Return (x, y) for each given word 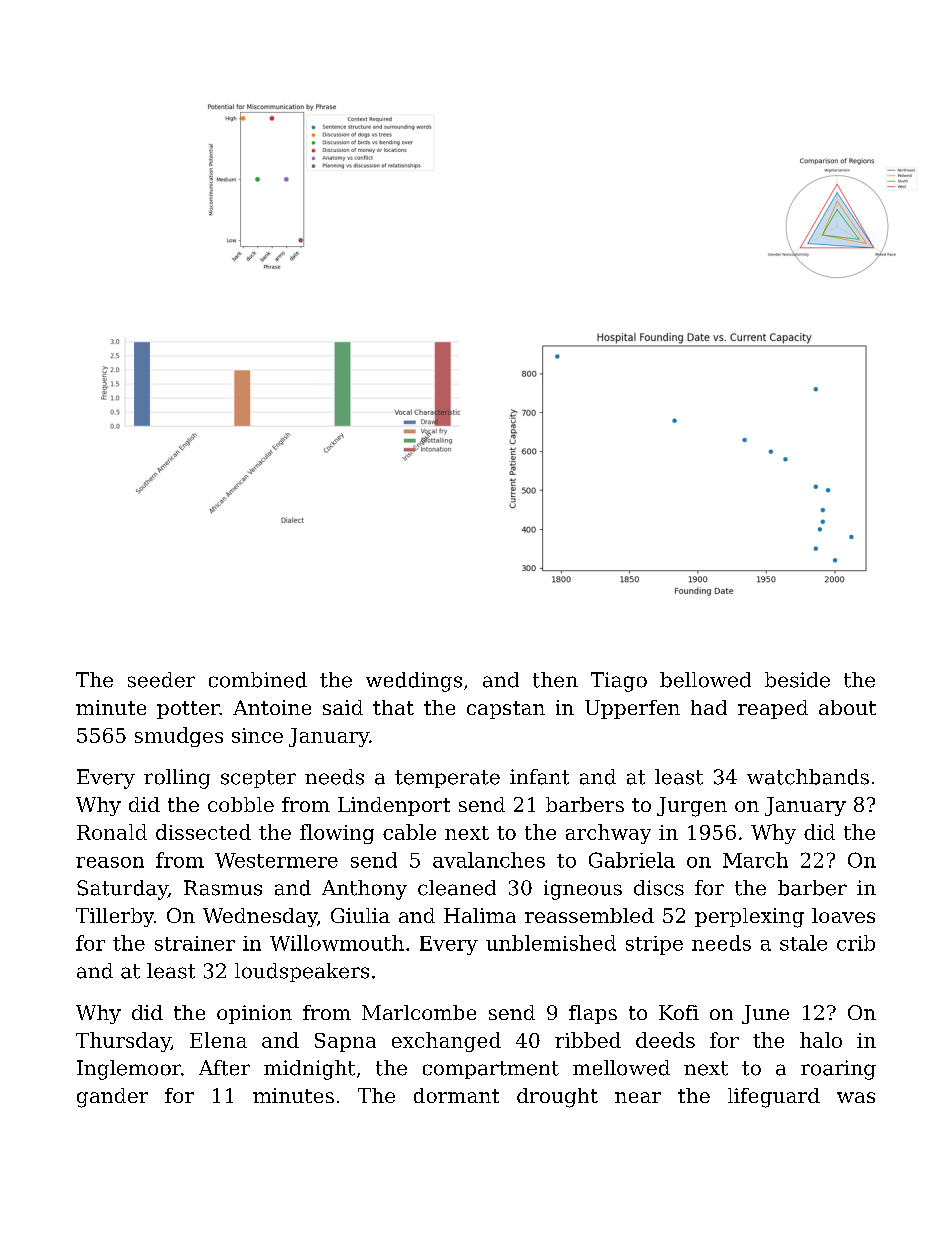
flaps (593, 1014)
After (224, 1068)
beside (797, 680)
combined (258, 680)
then (555, 680)
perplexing (749, 918)
